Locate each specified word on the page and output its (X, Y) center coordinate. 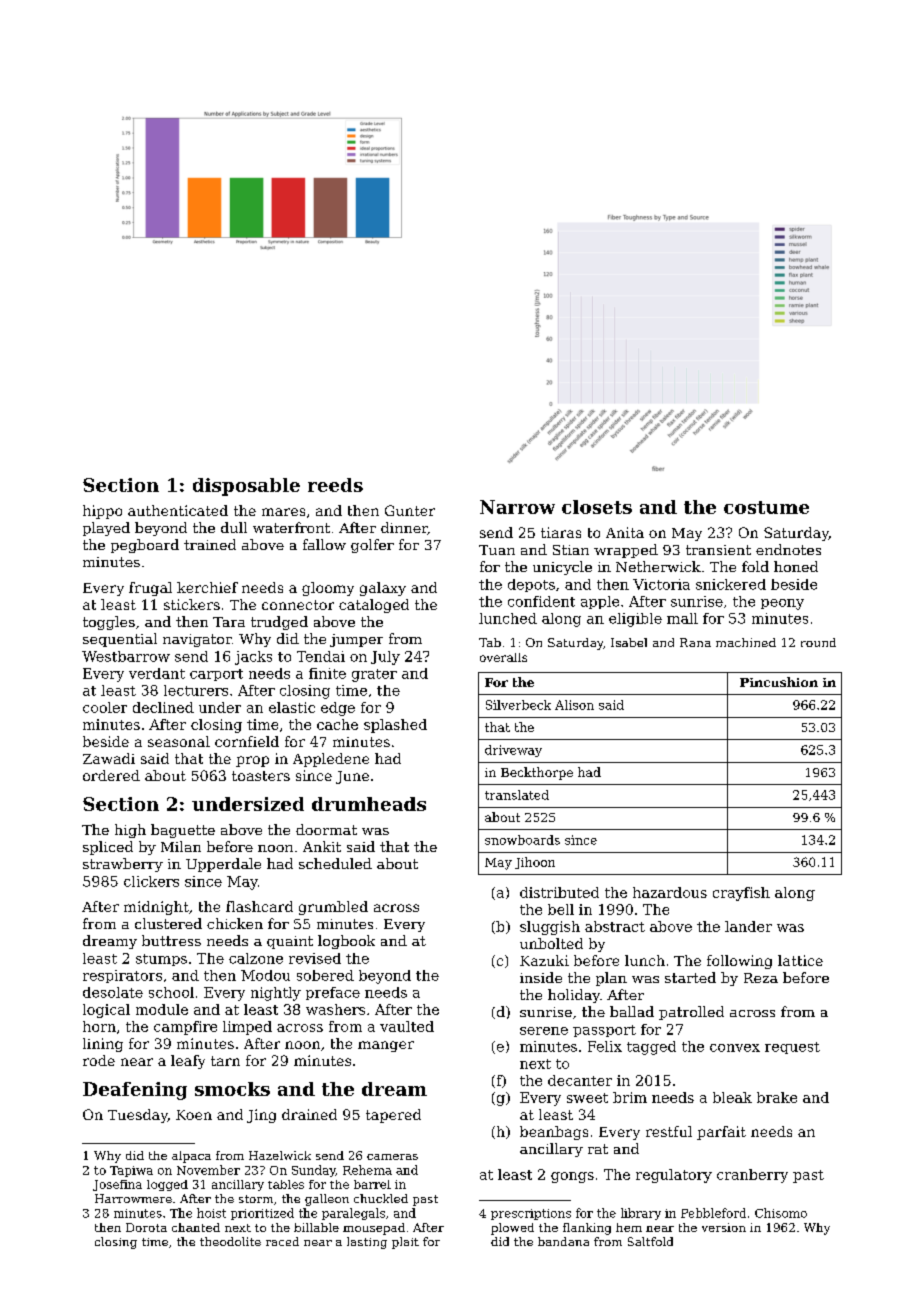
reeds (335, 485)
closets (597, 507)
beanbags (554, 1133)
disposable (246, 487)
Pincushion (779, 682)
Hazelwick (280, 1155)
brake (777, 1097)
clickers (151, 881)
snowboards (522, 840)
